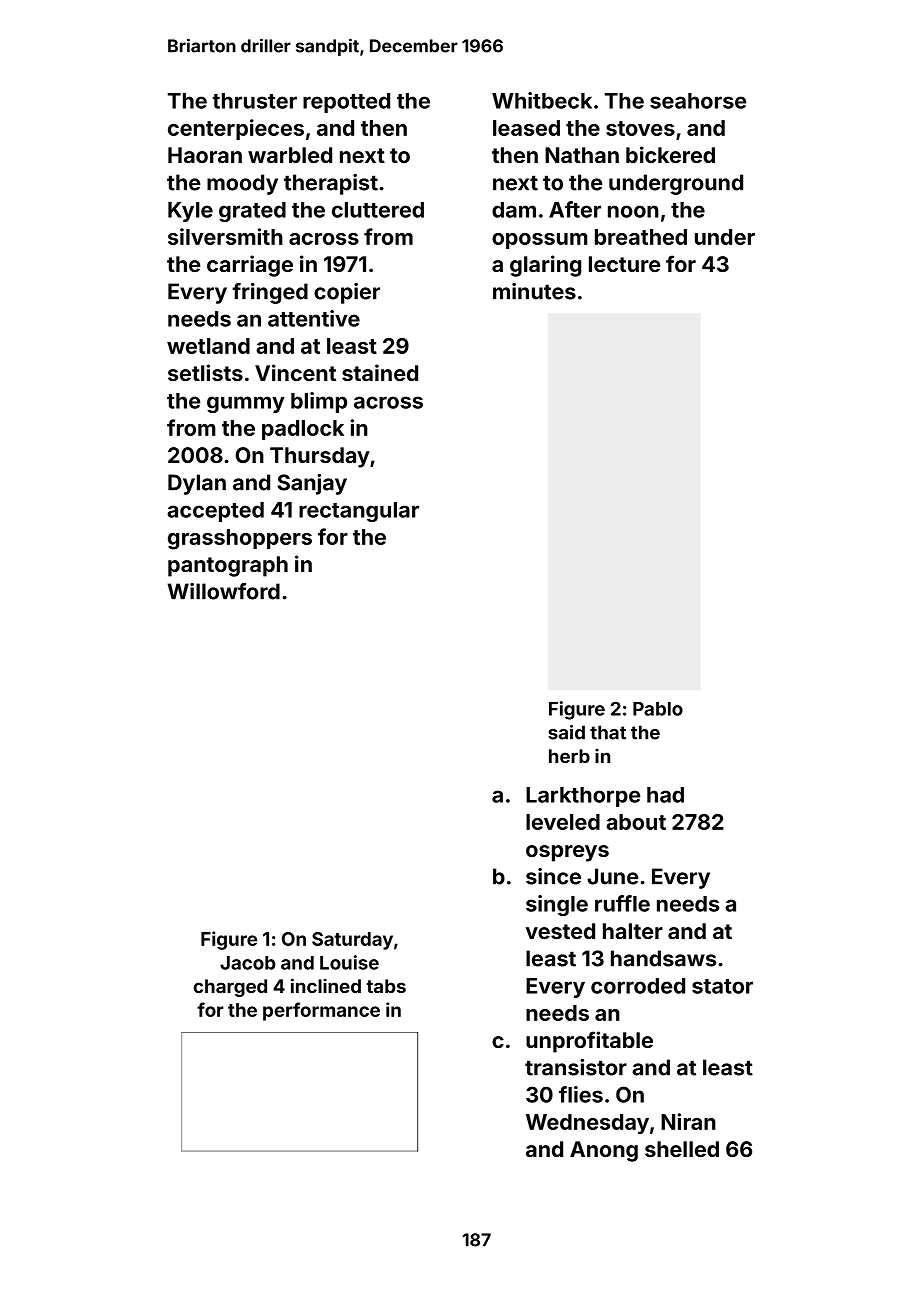 This image has height=1311, width=924. Describe the element at coordinates (563, 822) in the image. I see `leveled` at that location.
